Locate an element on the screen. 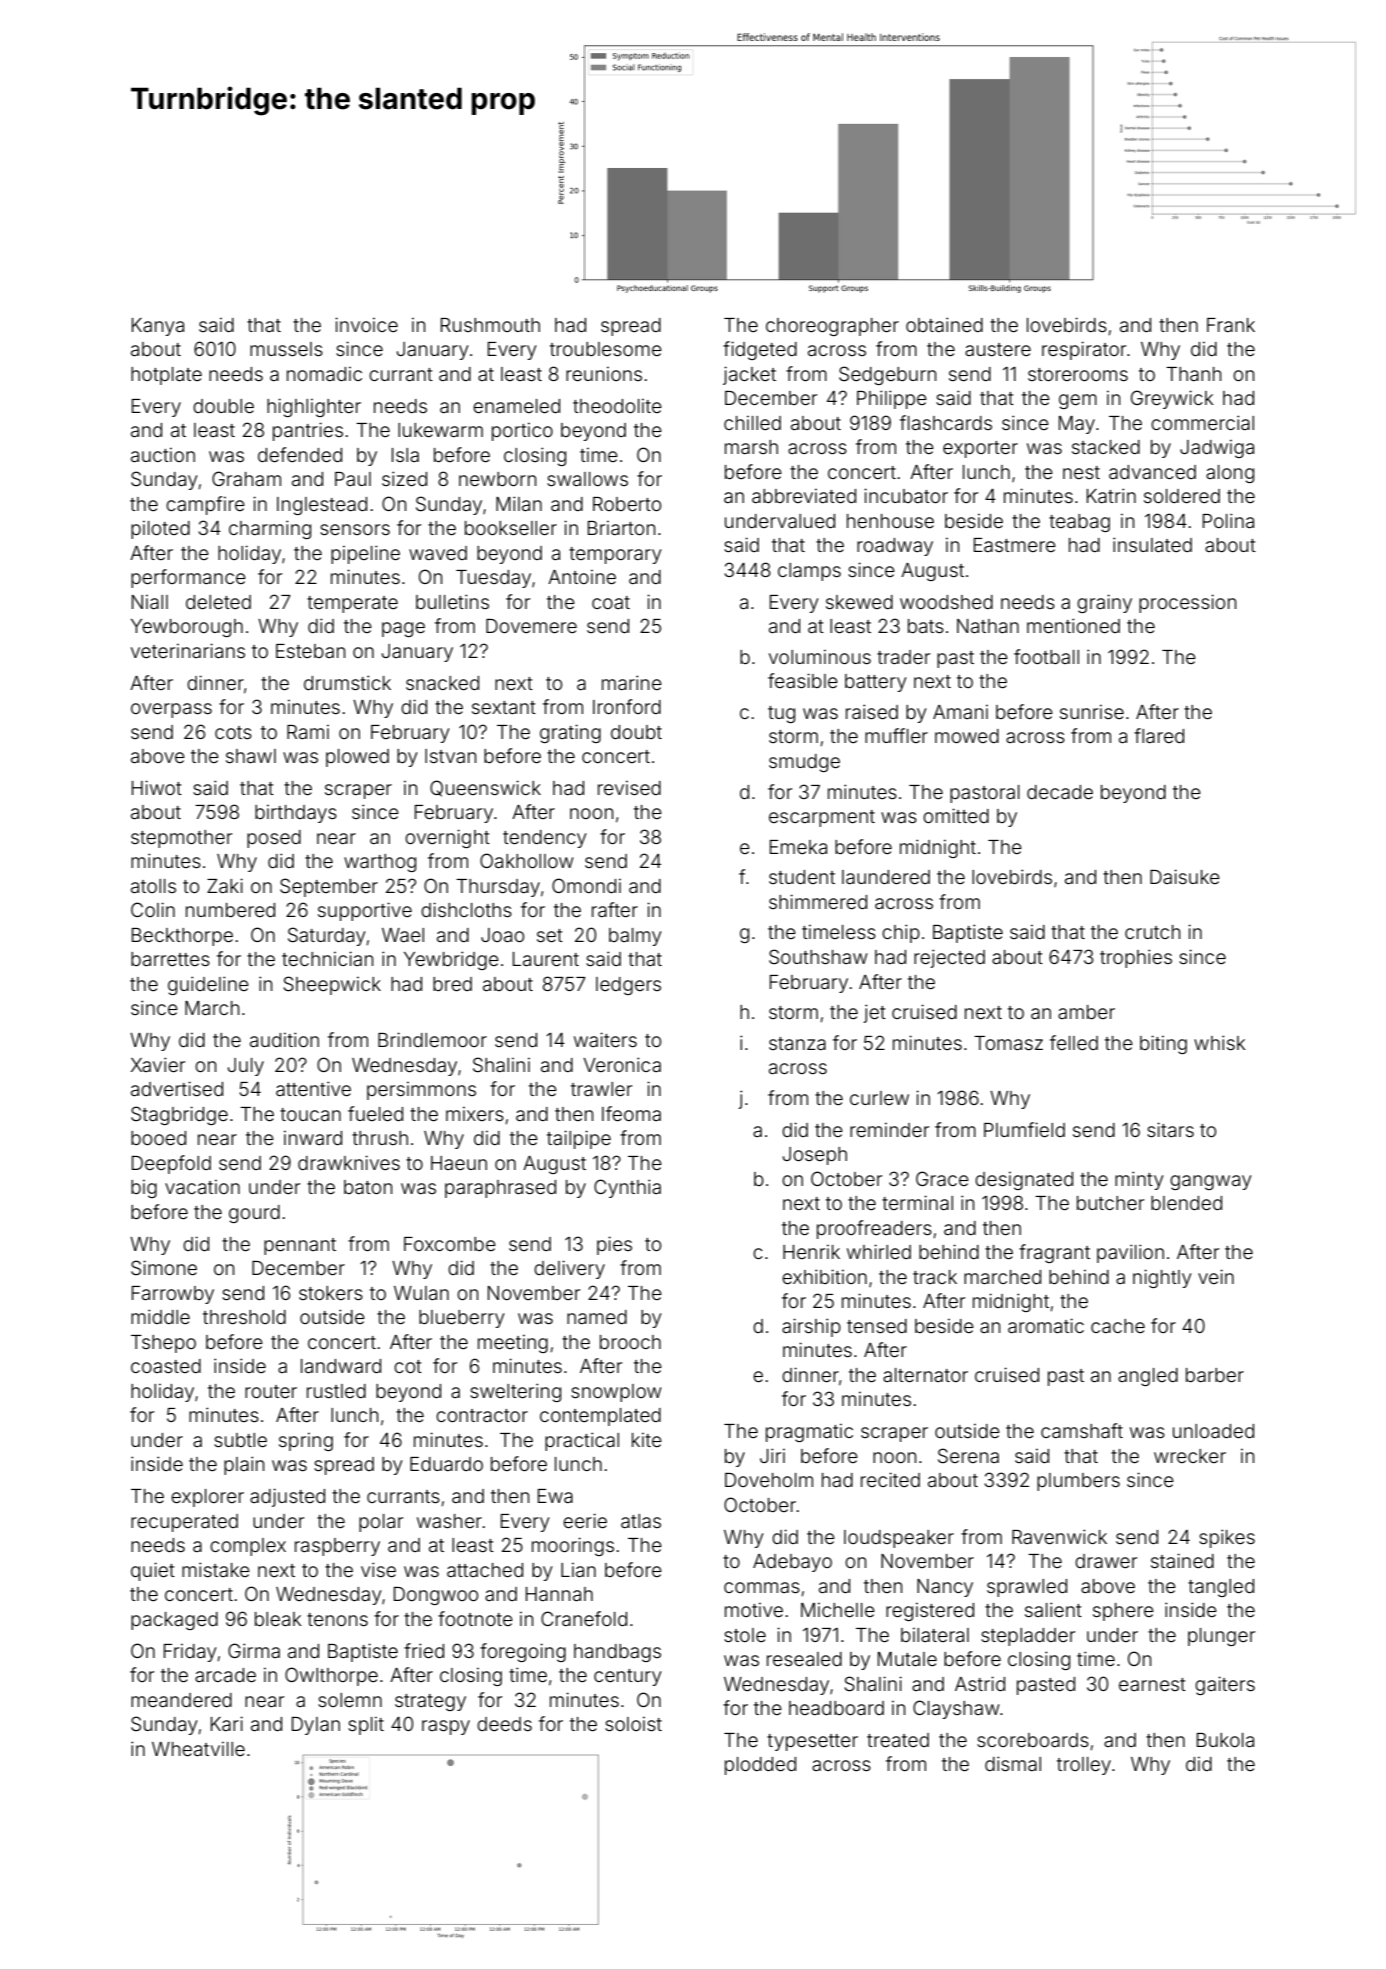  marine is located at coordinates (632, 682).
